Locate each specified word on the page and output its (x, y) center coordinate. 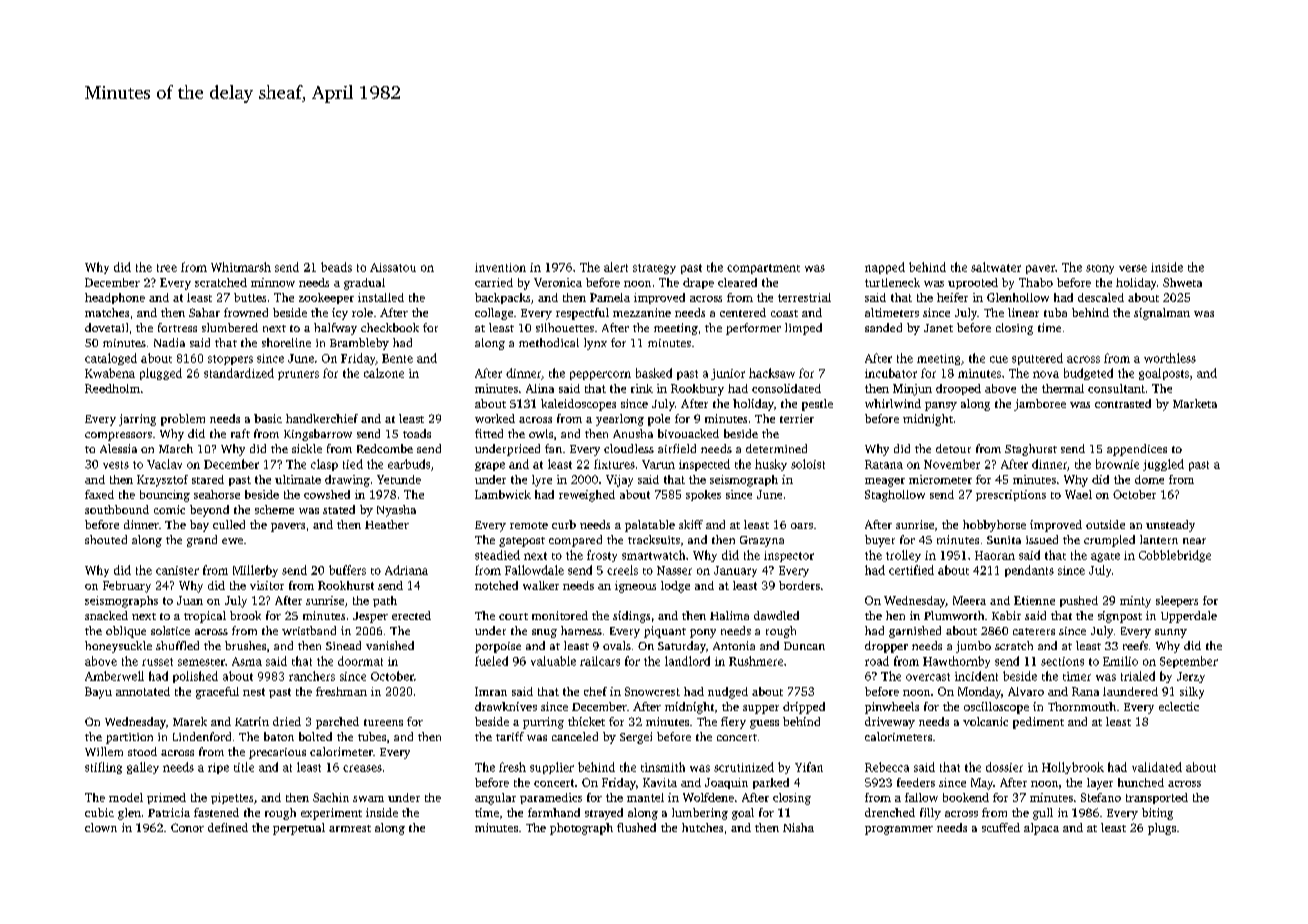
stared (208, 479)
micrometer (940, 479)
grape (490, 466)
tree (167, 268)
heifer (952, 297)
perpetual (299, 829)
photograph (581, 829)
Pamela (610, 297)
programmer (899, 830)
